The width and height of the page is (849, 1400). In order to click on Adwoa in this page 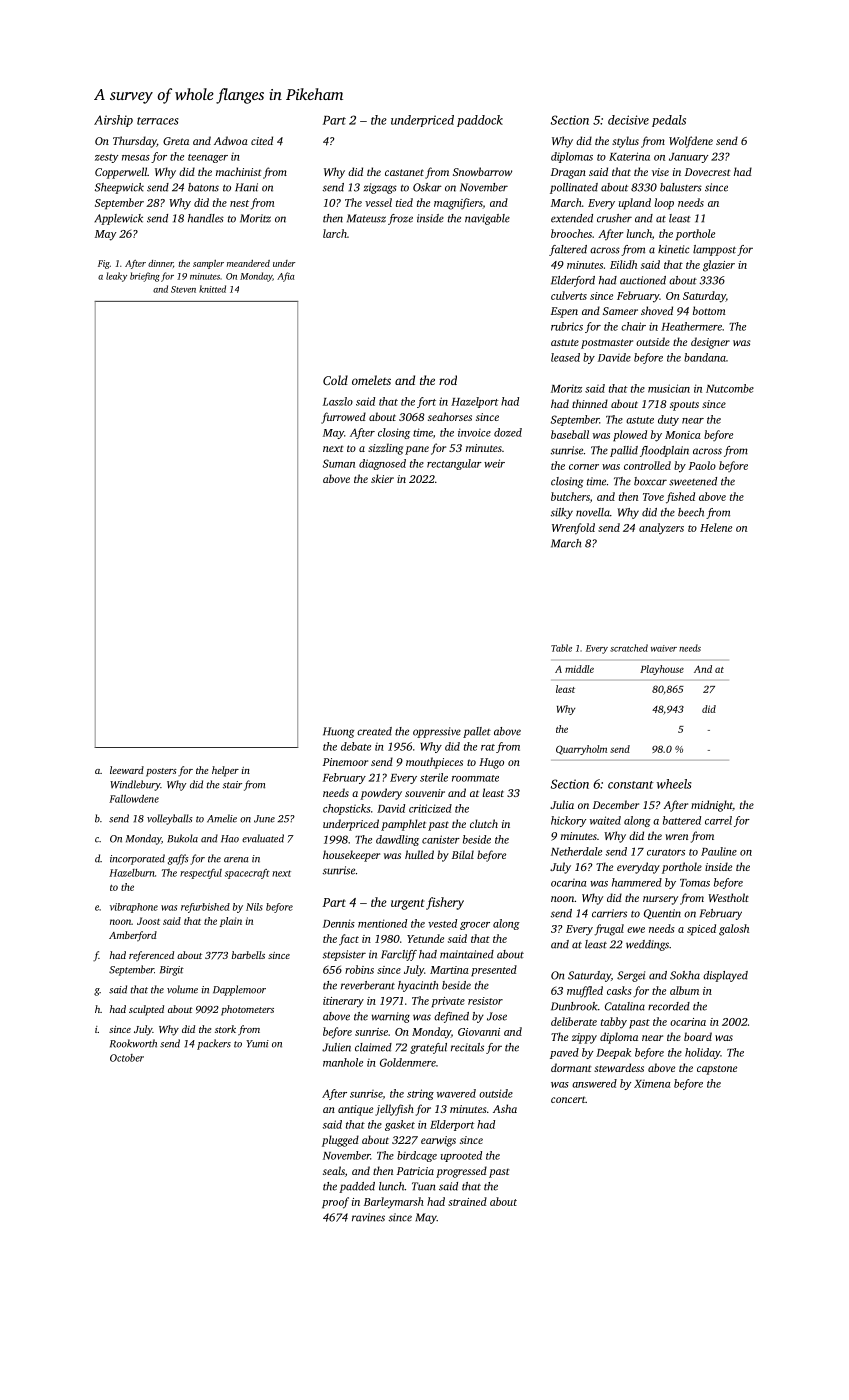, I will do `click(231, 140)`.
